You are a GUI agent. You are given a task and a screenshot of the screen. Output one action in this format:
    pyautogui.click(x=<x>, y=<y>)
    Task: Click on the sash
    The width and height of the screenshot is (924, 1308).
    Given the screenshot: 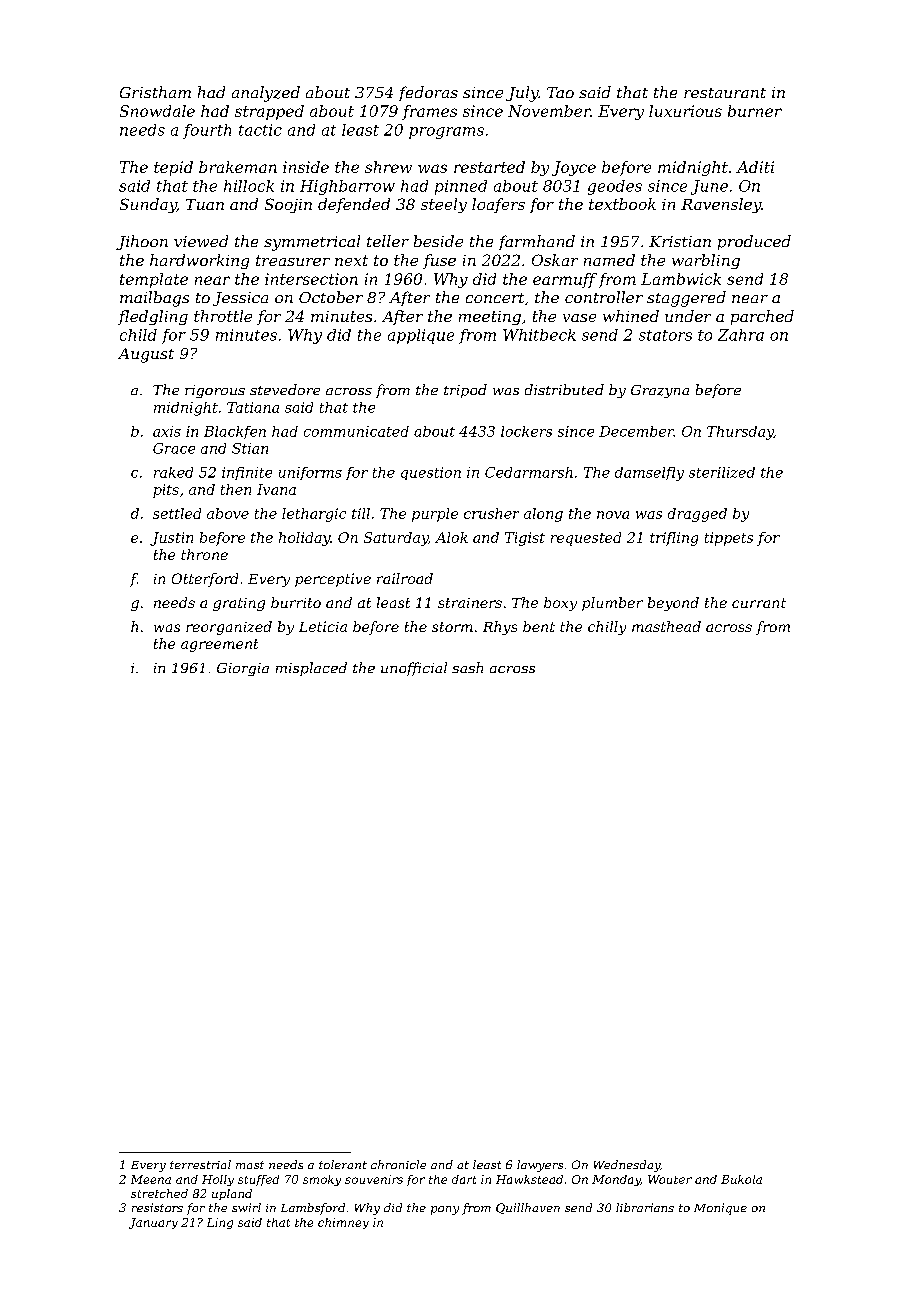 What is the action you would take?
    pyautogui.click(x=467, y=667)
